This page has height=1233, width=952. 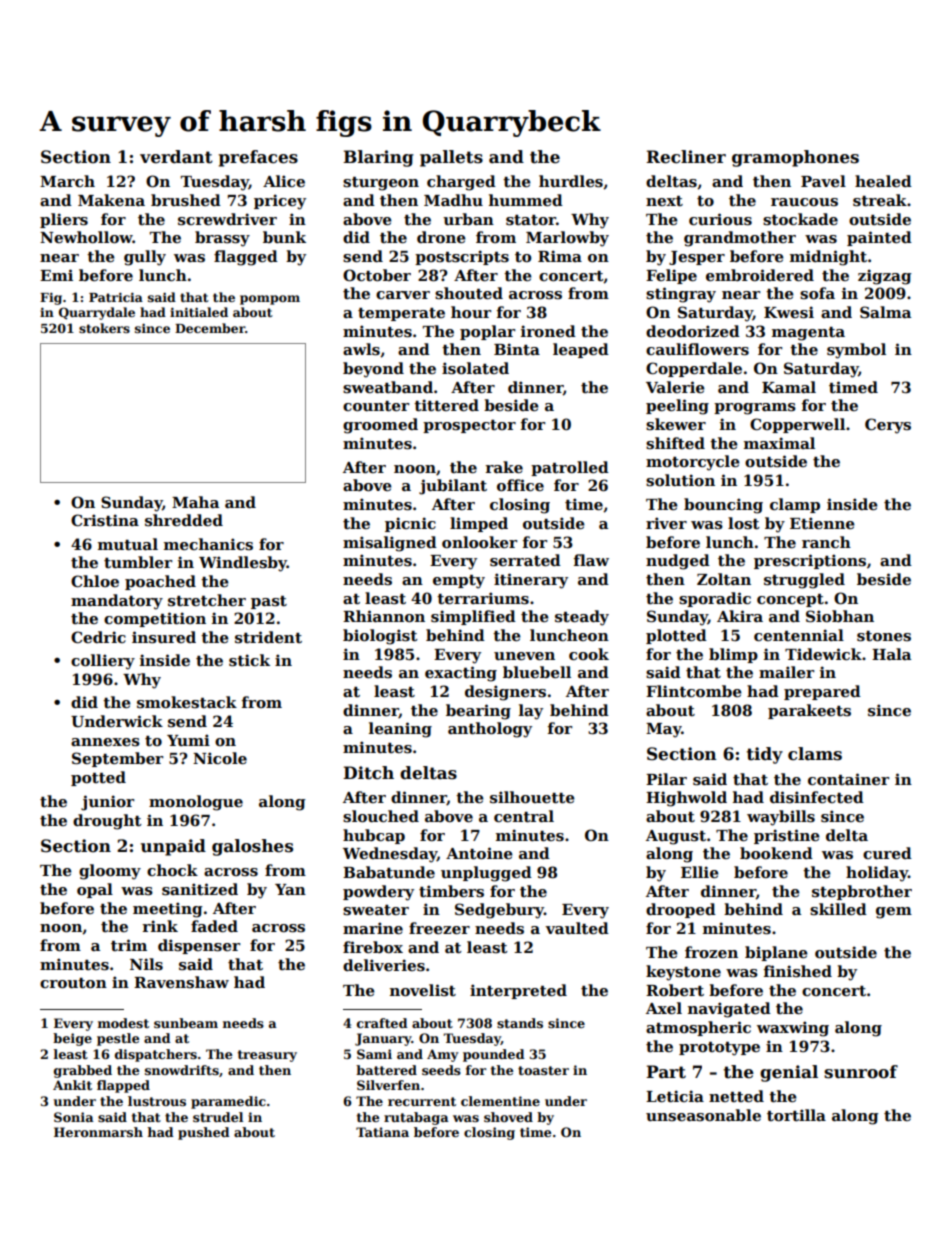 What do you see at coordinates (204, 1133) in the page?
I see `pushed` at bounding box center [204, 1133].
